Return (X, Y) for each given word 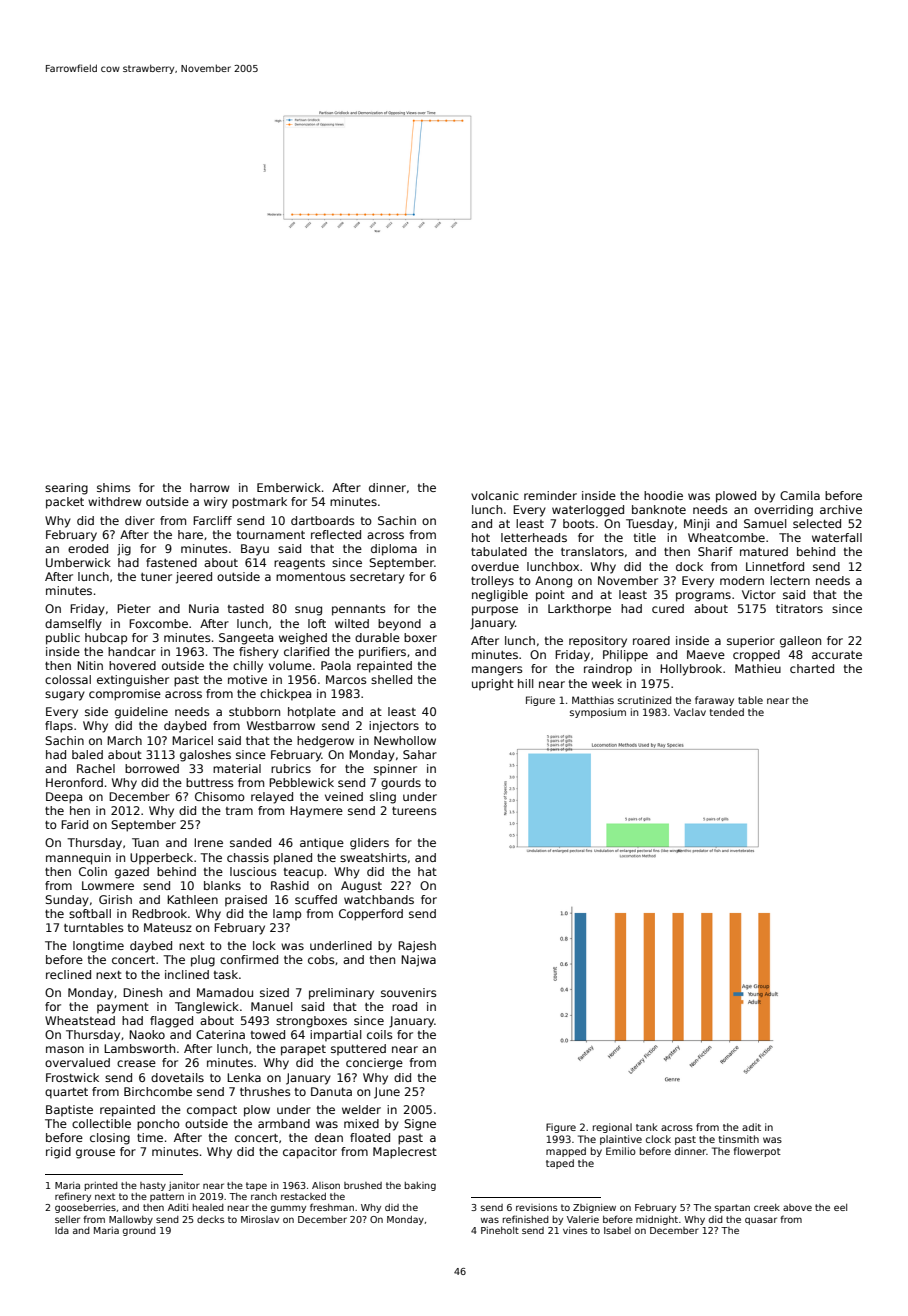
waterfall (837, 537)
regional (612, 1128)
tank (647, 1127)
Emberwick (289, 487)
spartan (732, 1208)
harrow (210, 487)
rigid (58, 1153)
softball (90, 913)
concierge (374, 1064)
